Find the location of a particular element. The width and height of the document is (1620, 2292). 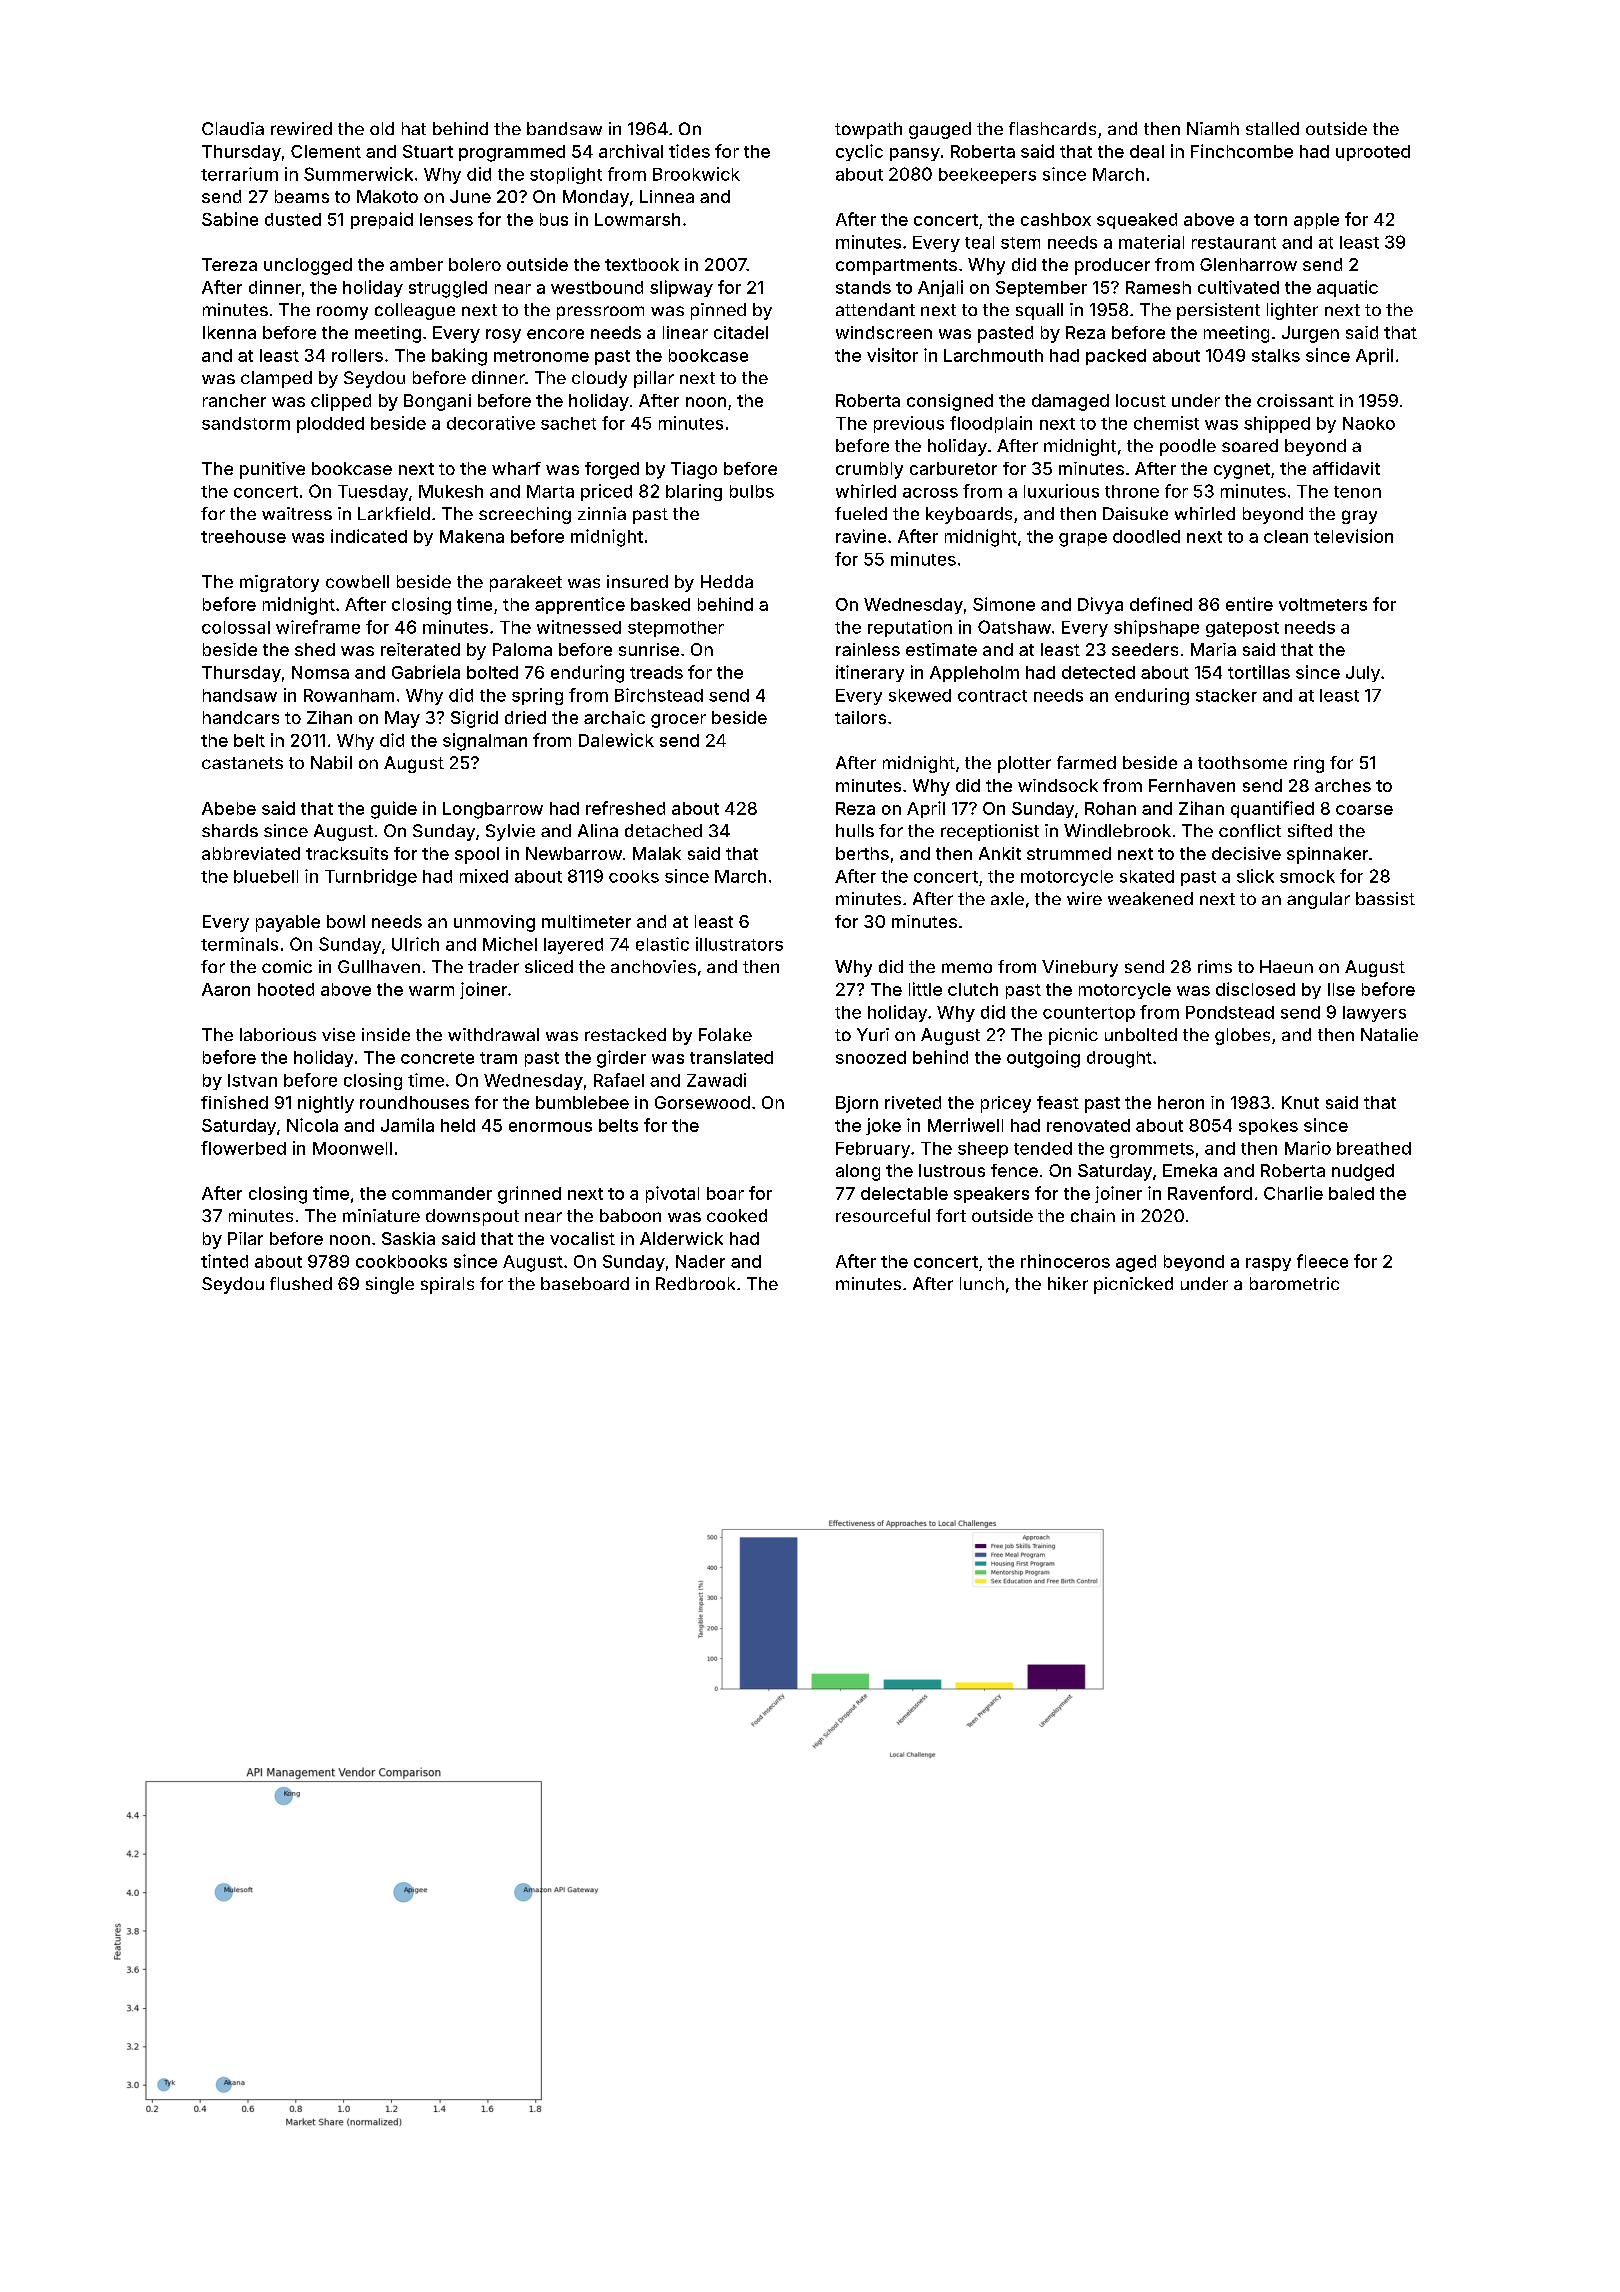

clean is located at coordinates (1286, 536).
